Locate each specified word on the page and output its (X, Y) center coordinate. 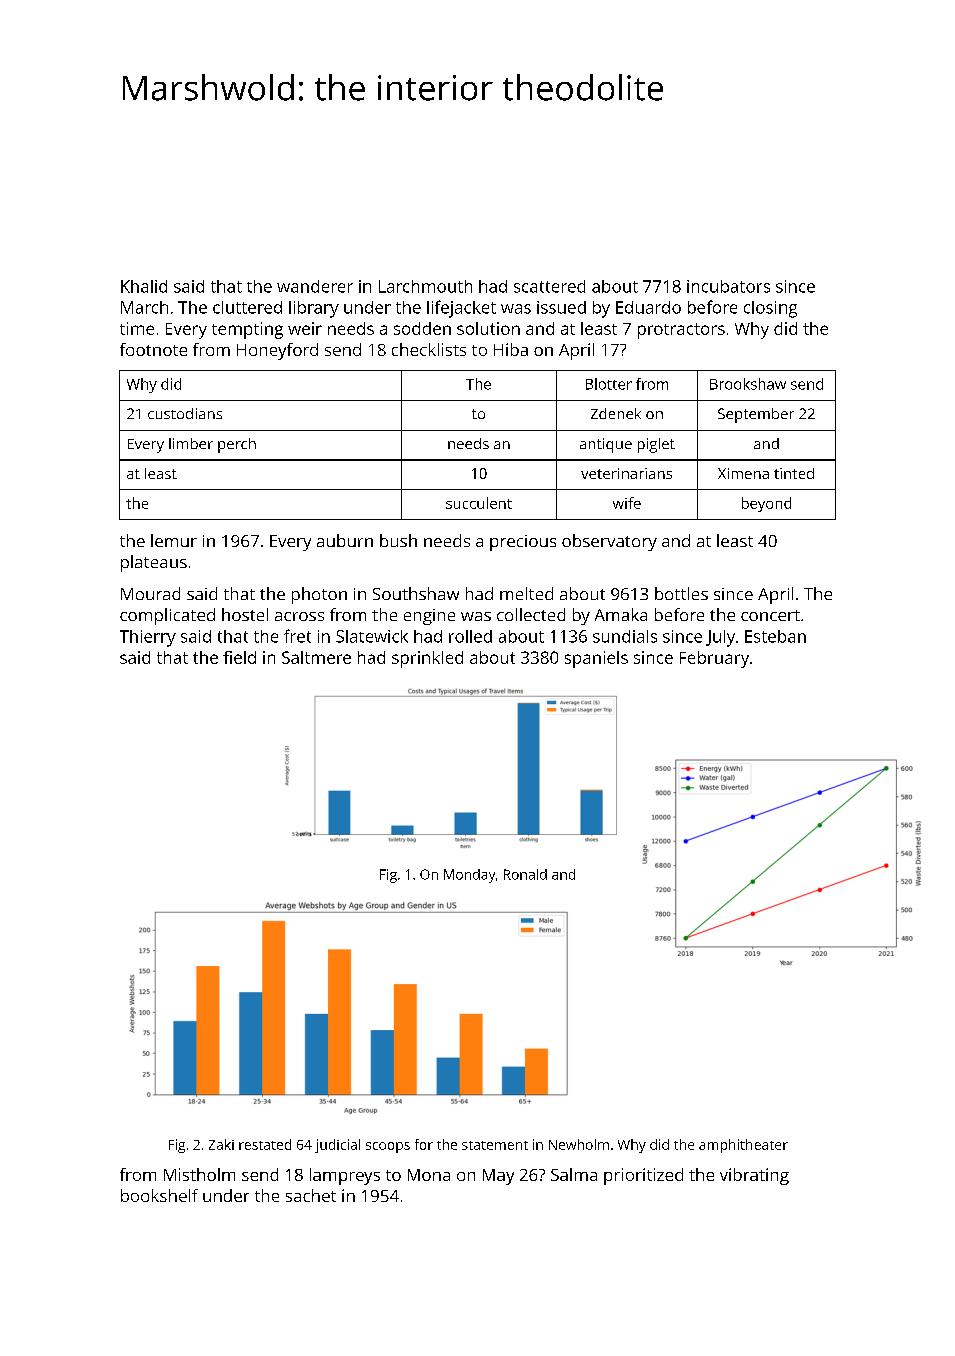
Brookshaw (748, 384)
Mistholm (199, 1174)
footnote (153, 349)
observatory (609, 542)
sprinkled (427, 659)
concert (770, 615)
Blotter (609, 384)
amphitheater (743, 1146)
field (239, 657)
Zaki (221, 1144)
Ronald (525, 874)
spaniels (596, 659)
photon (319, 595)
